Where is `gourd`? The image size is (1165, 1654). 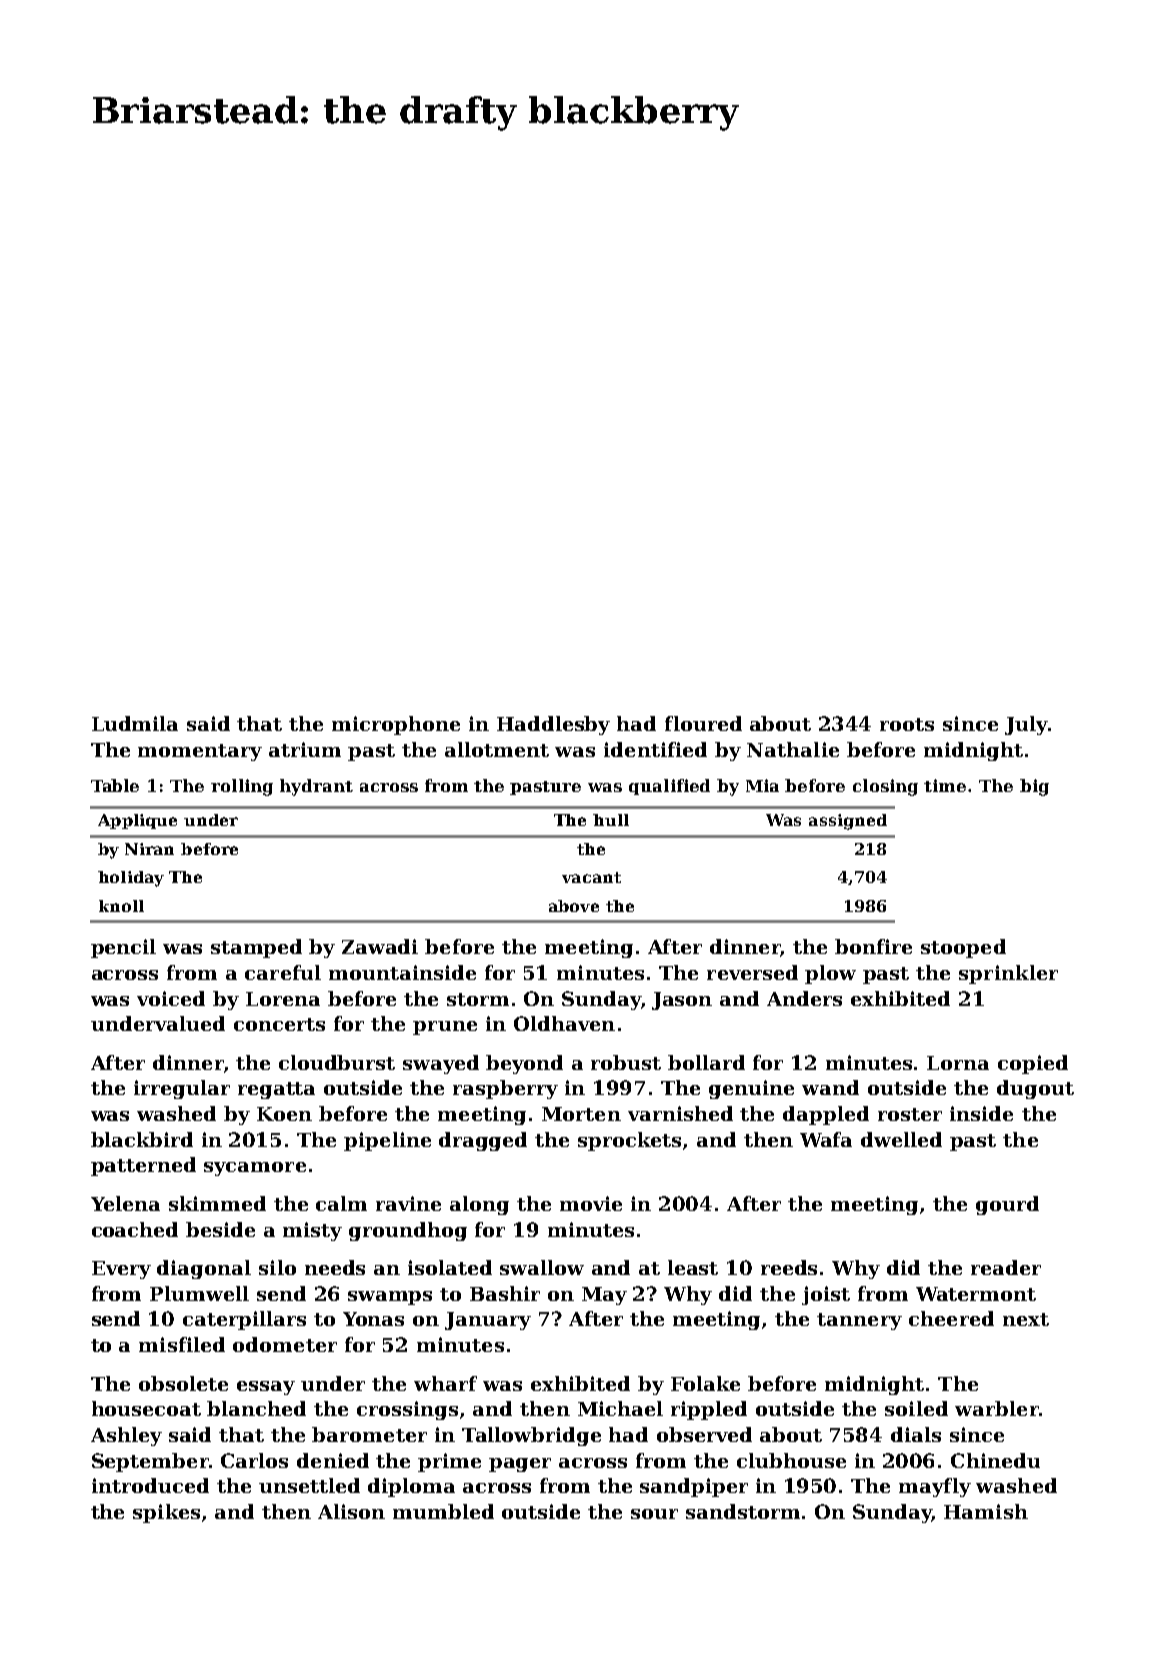 gourd is located at coordinates (1007, 1205).
